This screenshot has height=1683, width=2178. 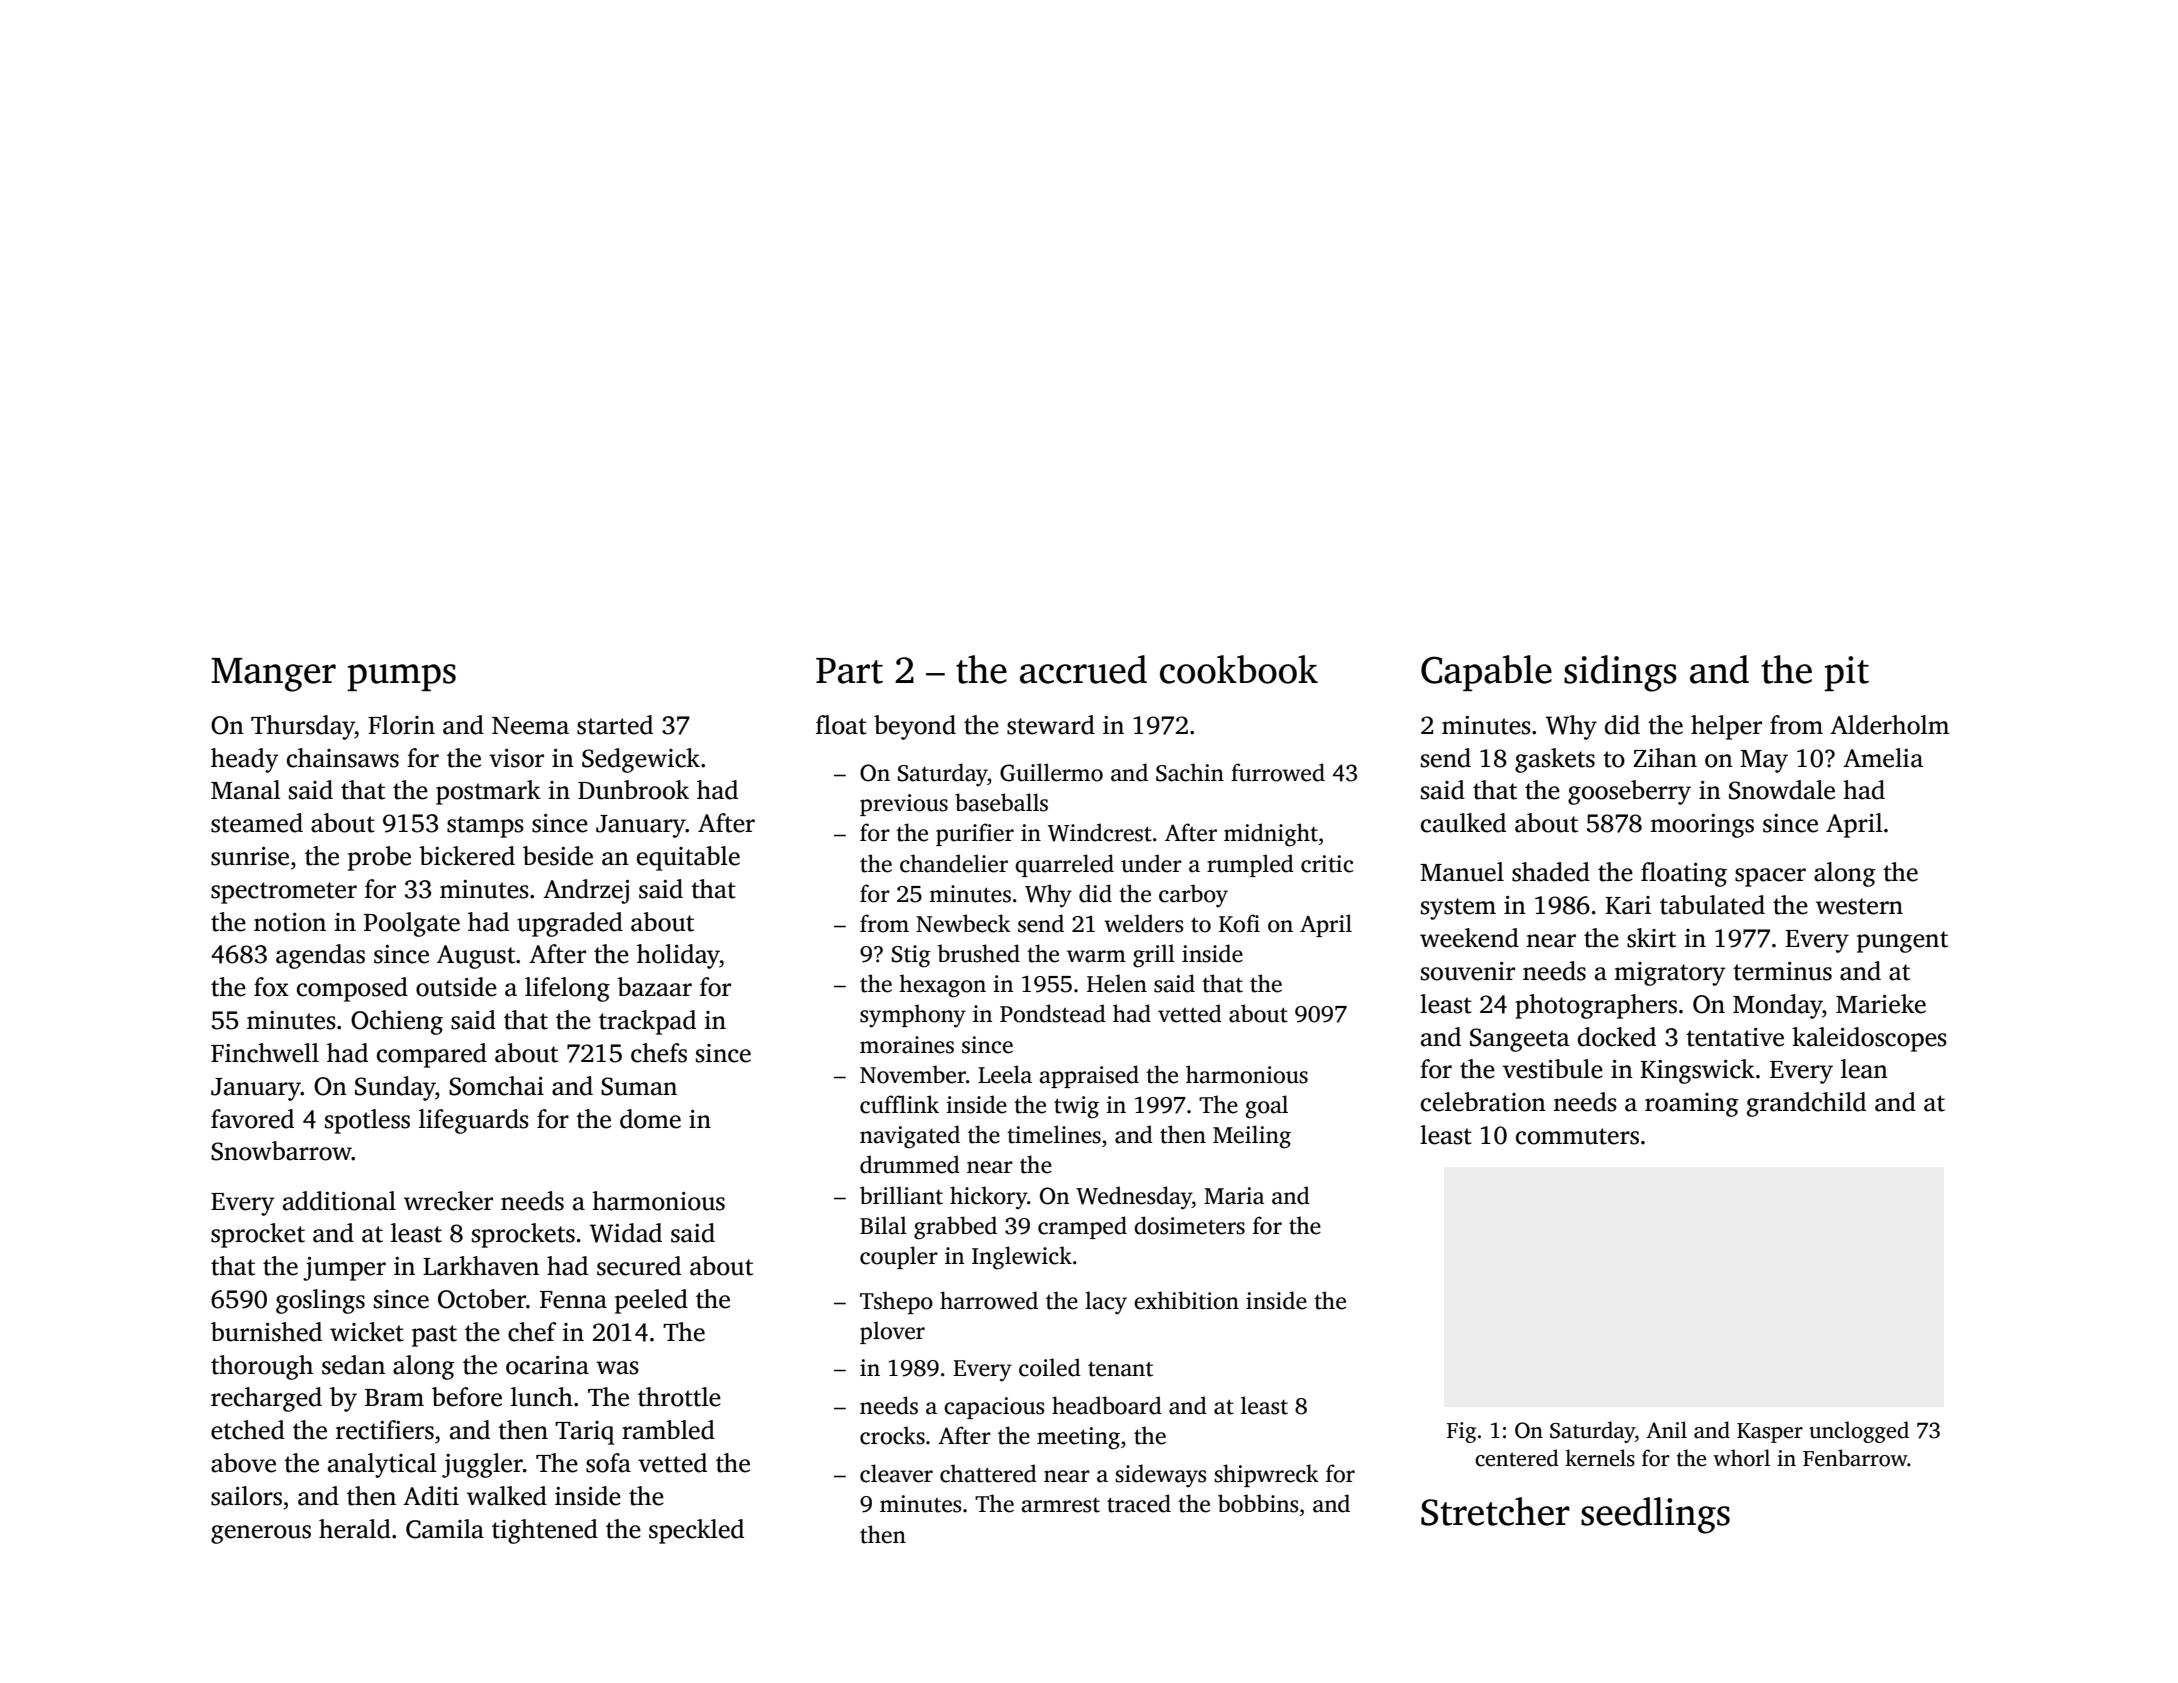 What do you see at coordinates (401, 677) in the screenshot?
I see `pumps` at bounding box center [401, 677].
